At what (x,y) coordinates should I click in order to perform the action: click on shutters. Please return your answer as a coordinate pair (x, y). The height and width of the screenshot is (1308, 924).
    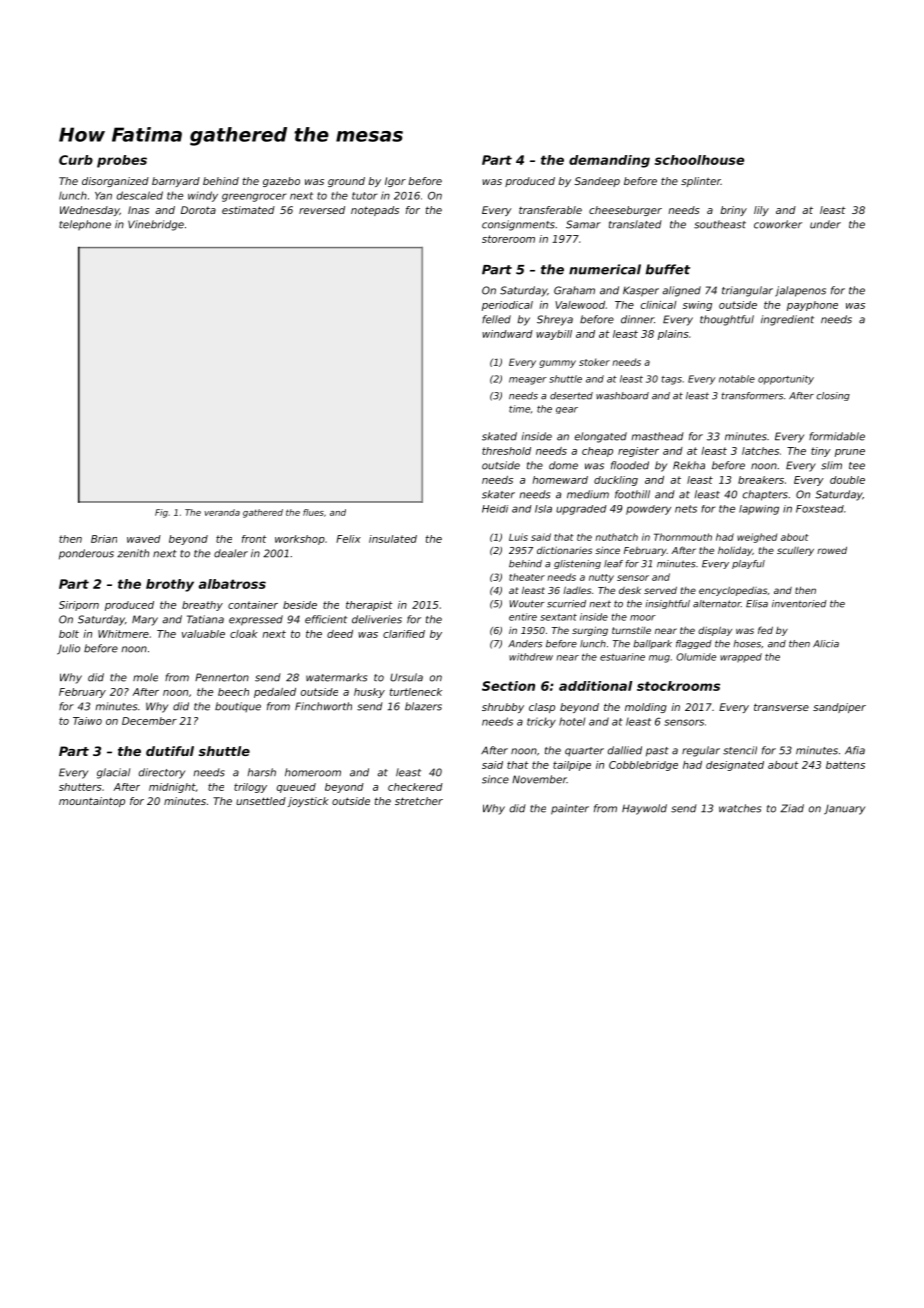
    Looking at the image, I should click on (80, 787).
